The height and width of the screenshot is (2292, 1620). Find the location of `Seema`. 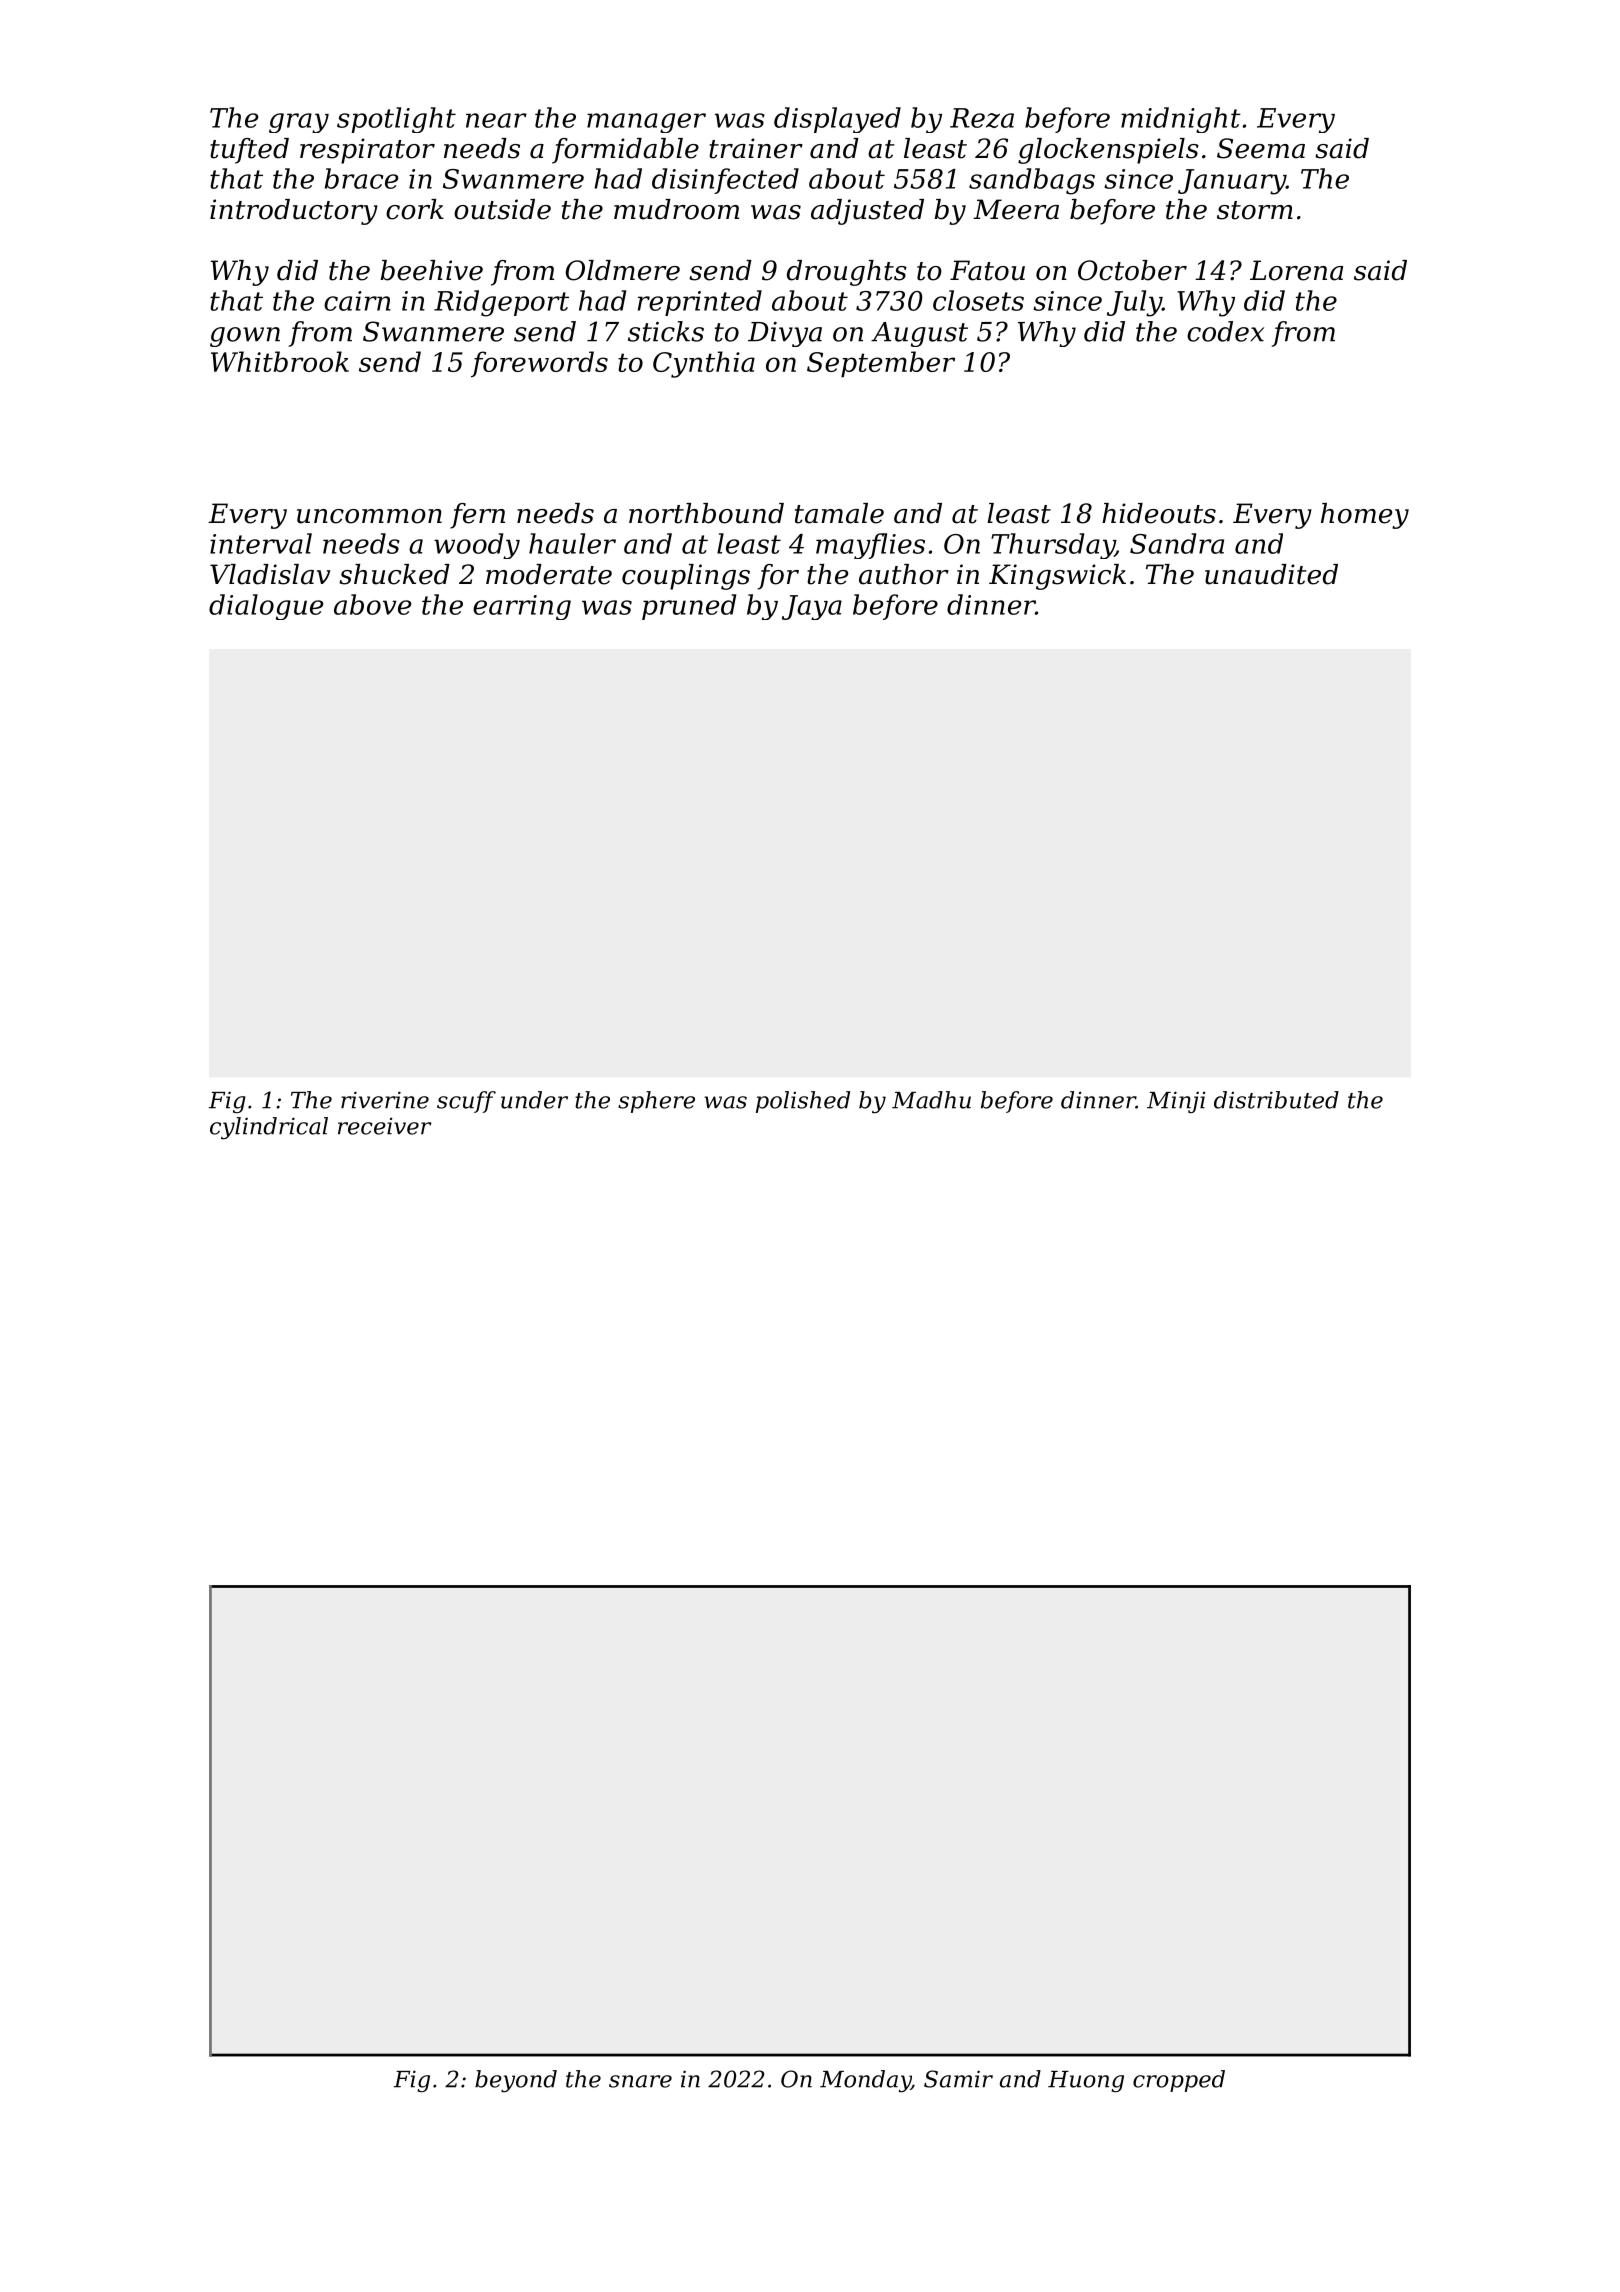

Seema is located at coordinates (1261, 148).
